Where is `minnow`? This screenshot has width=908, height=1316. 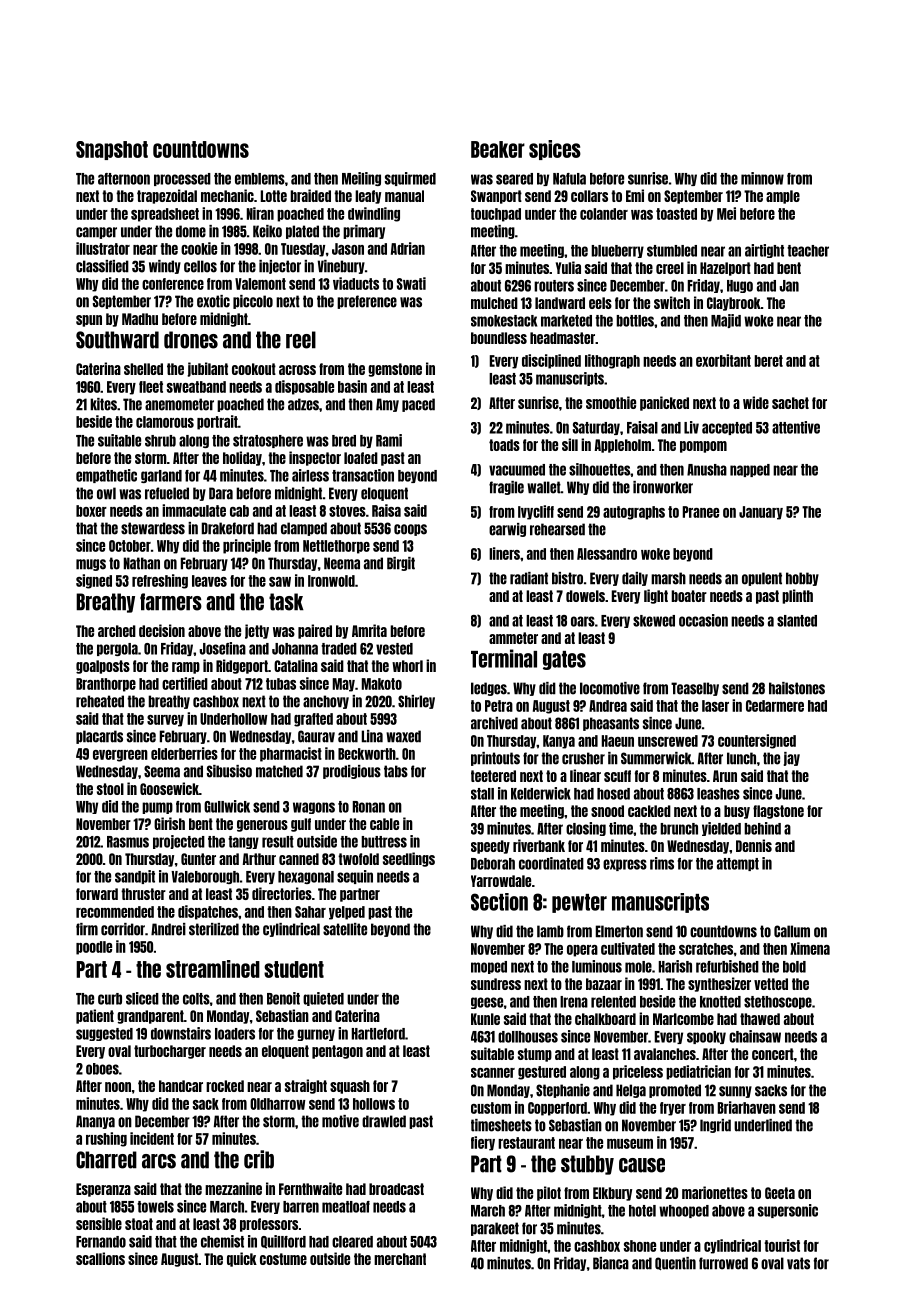 minnow is located at coordinates (762, 178).
